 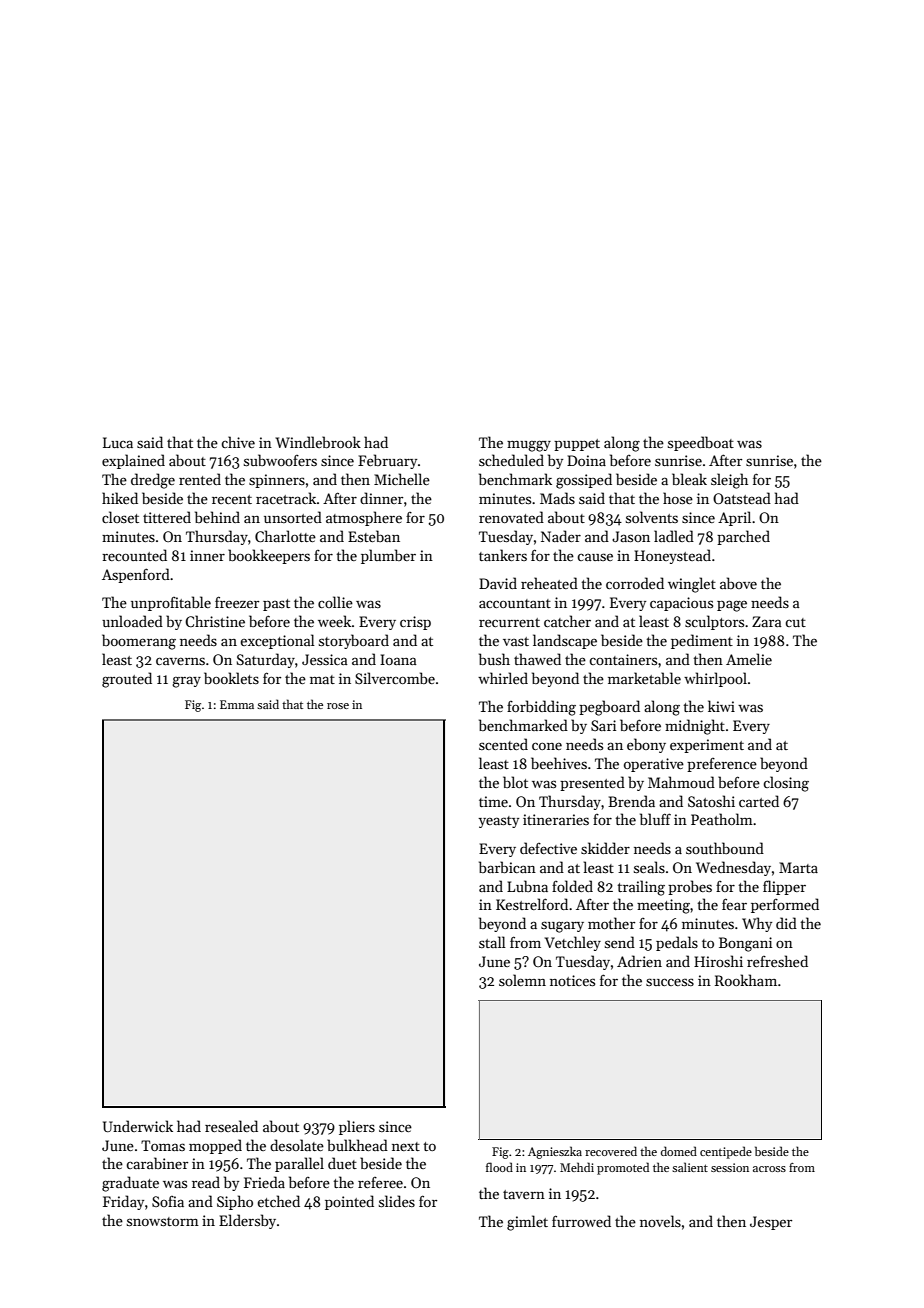 What do you see at coordinates (611, 1151) in the document?
I see `recovered` at bounding box center [611, 1151].
